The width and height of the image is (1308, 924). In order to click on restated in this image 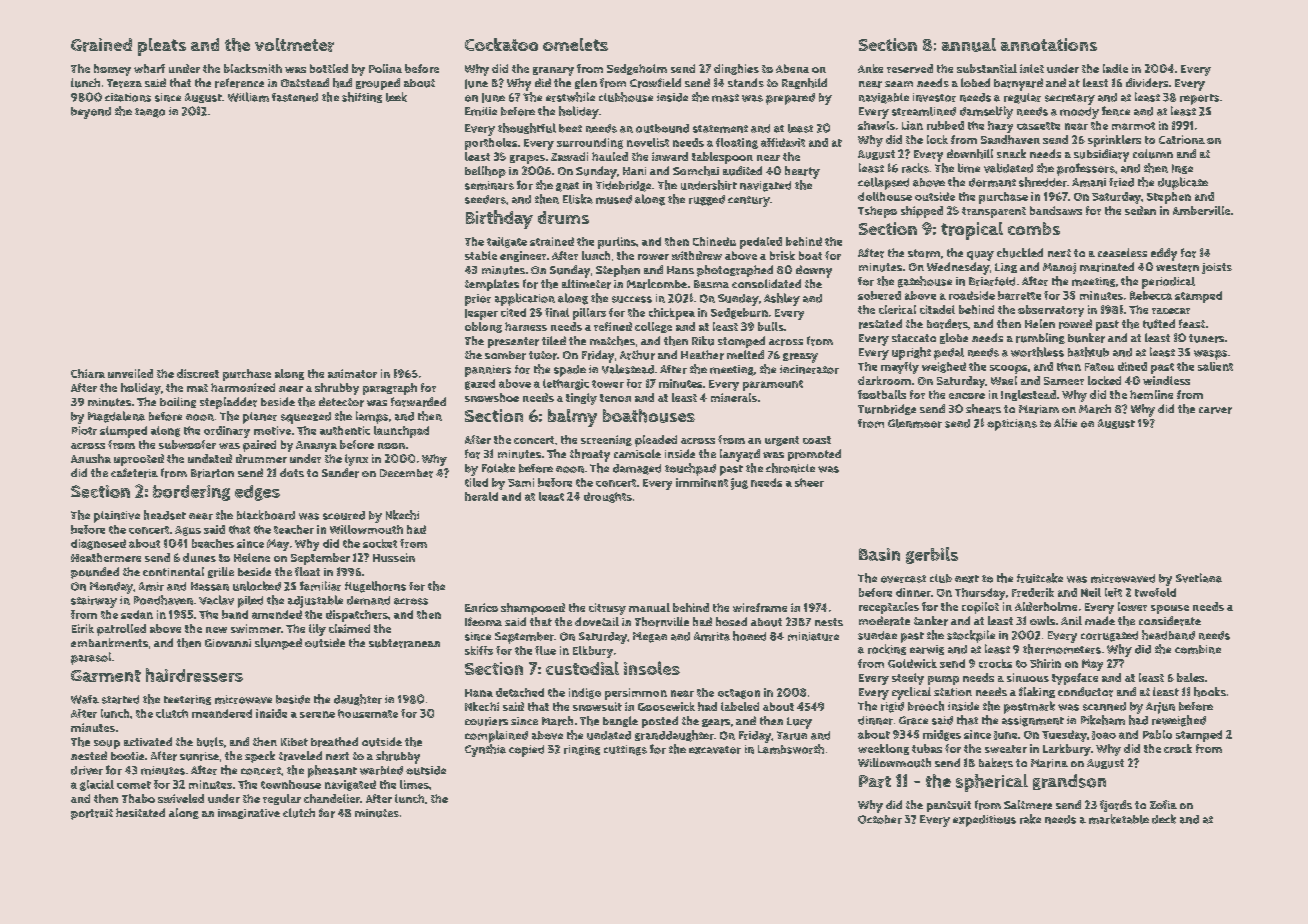, I will do `click(880, 324)`.
